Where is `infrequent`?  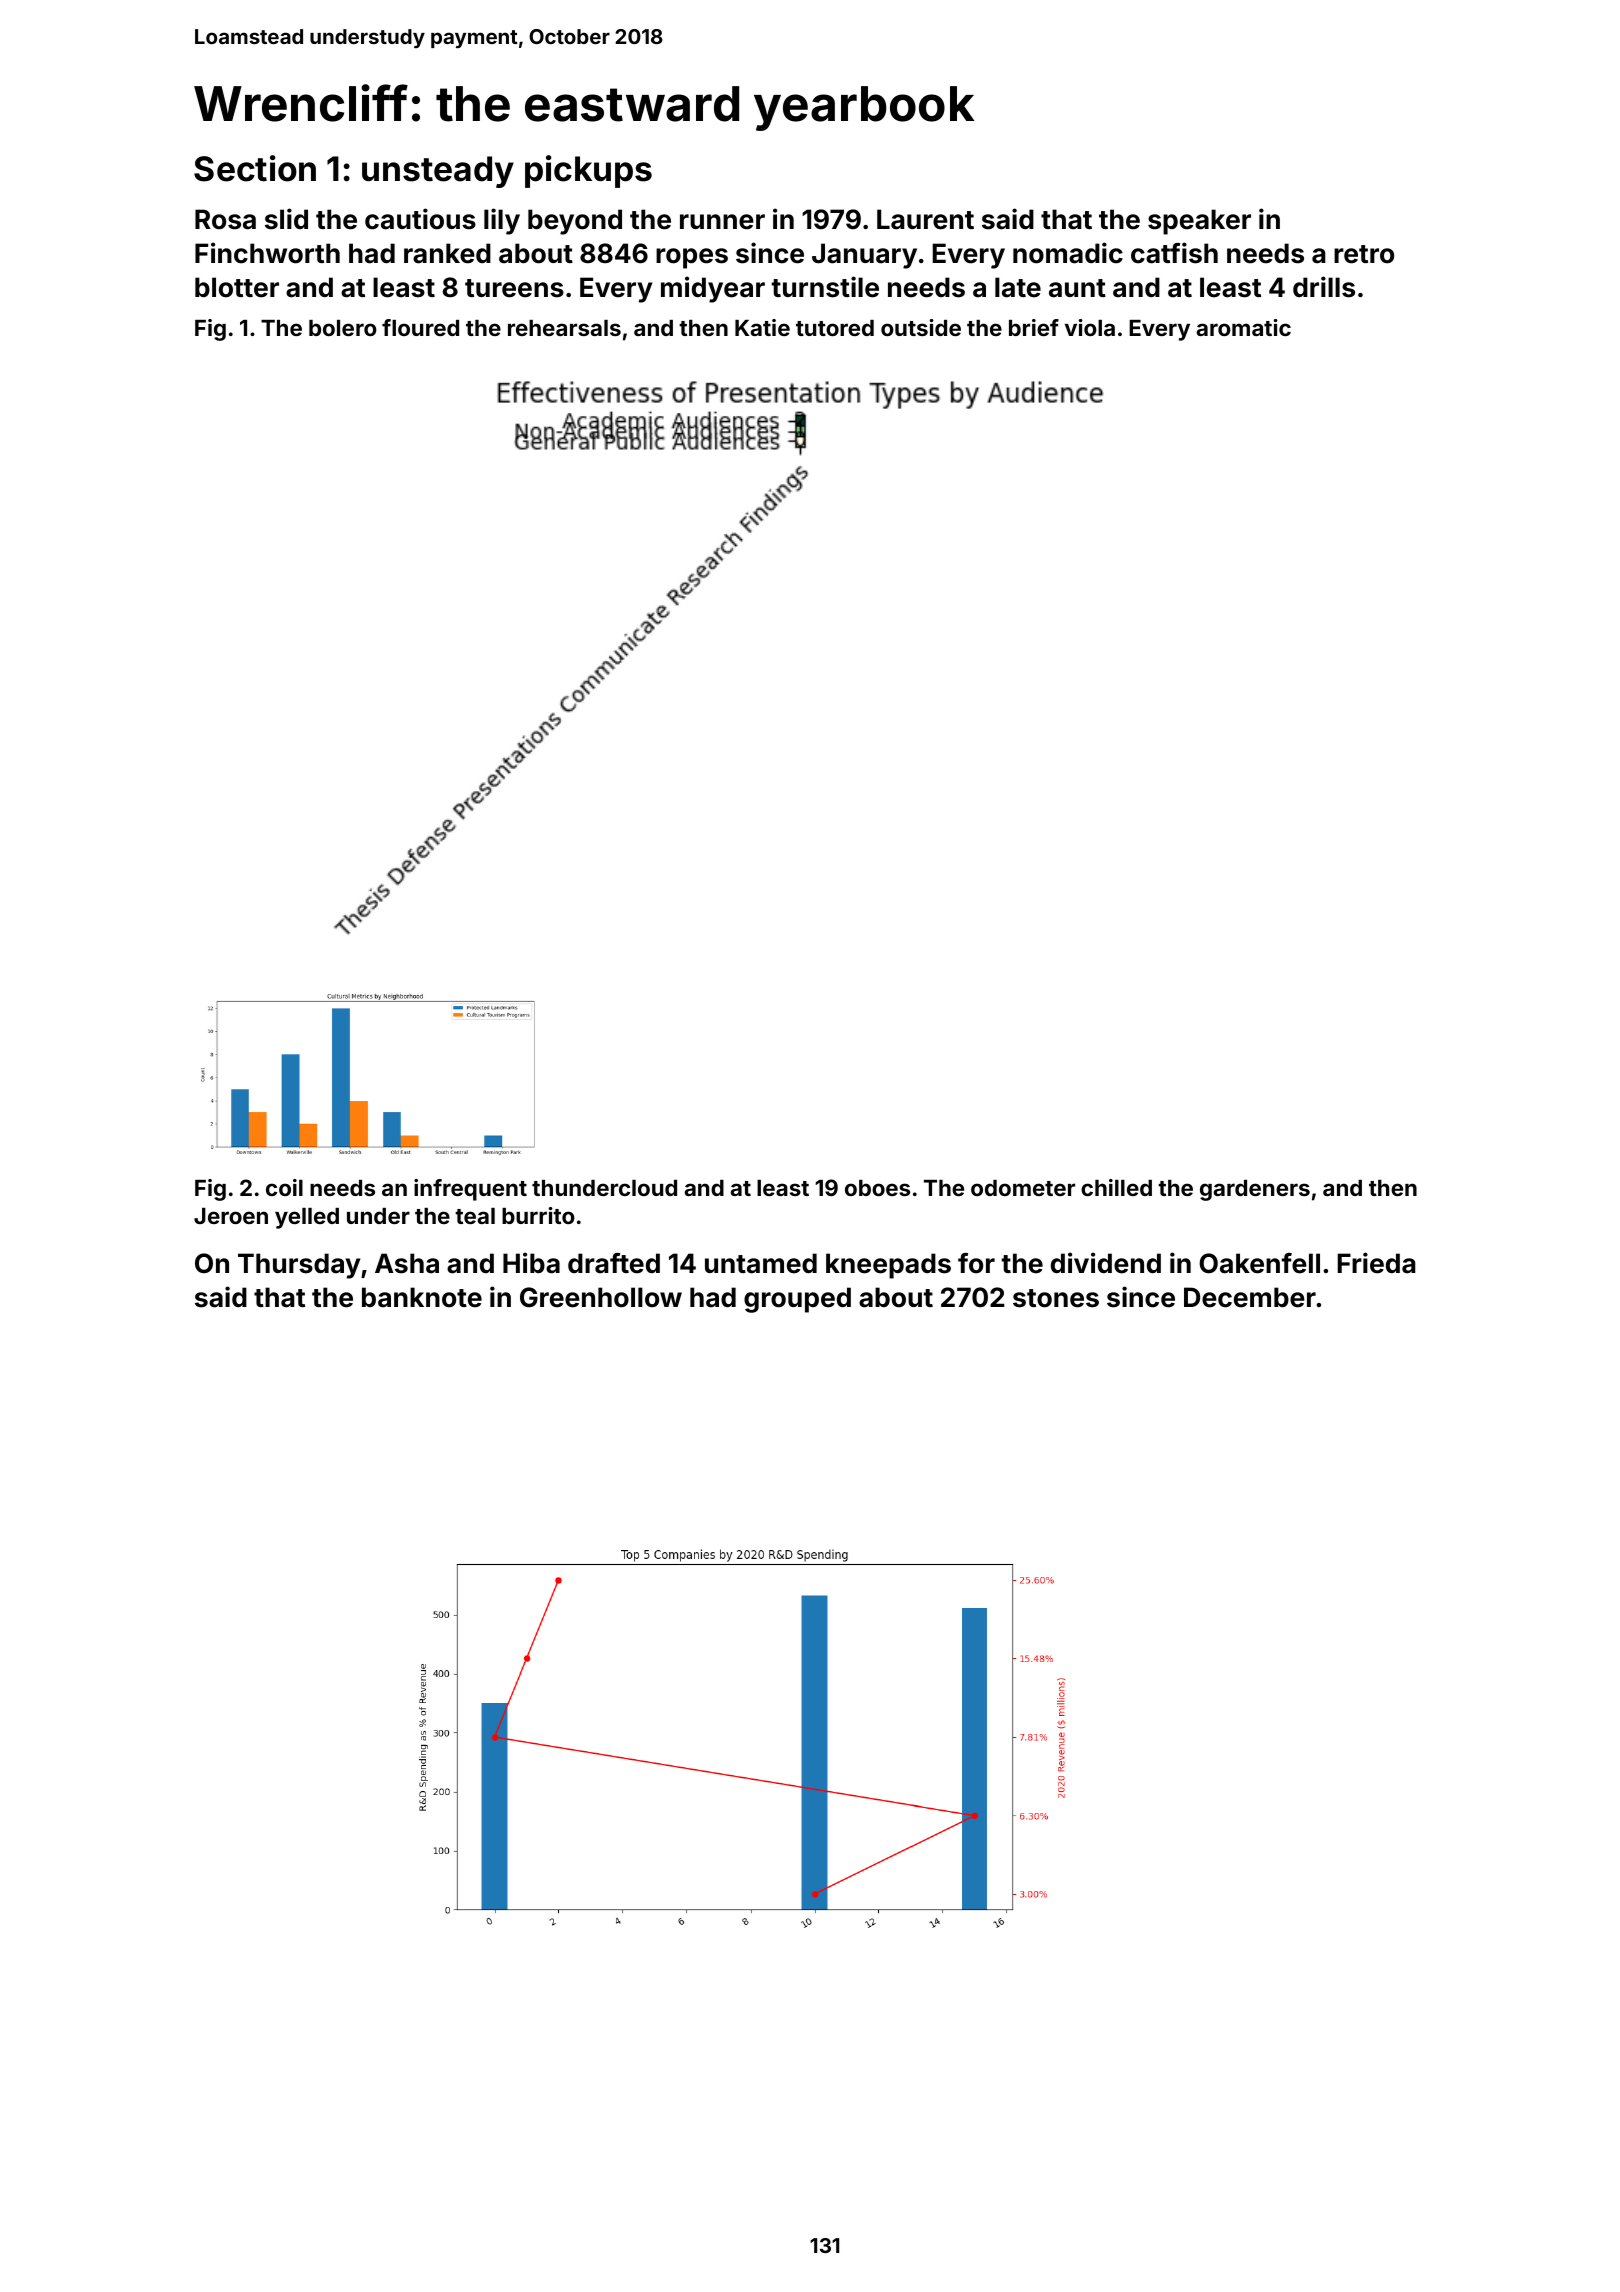 infrequent is located at coordinates (470, 1190).
